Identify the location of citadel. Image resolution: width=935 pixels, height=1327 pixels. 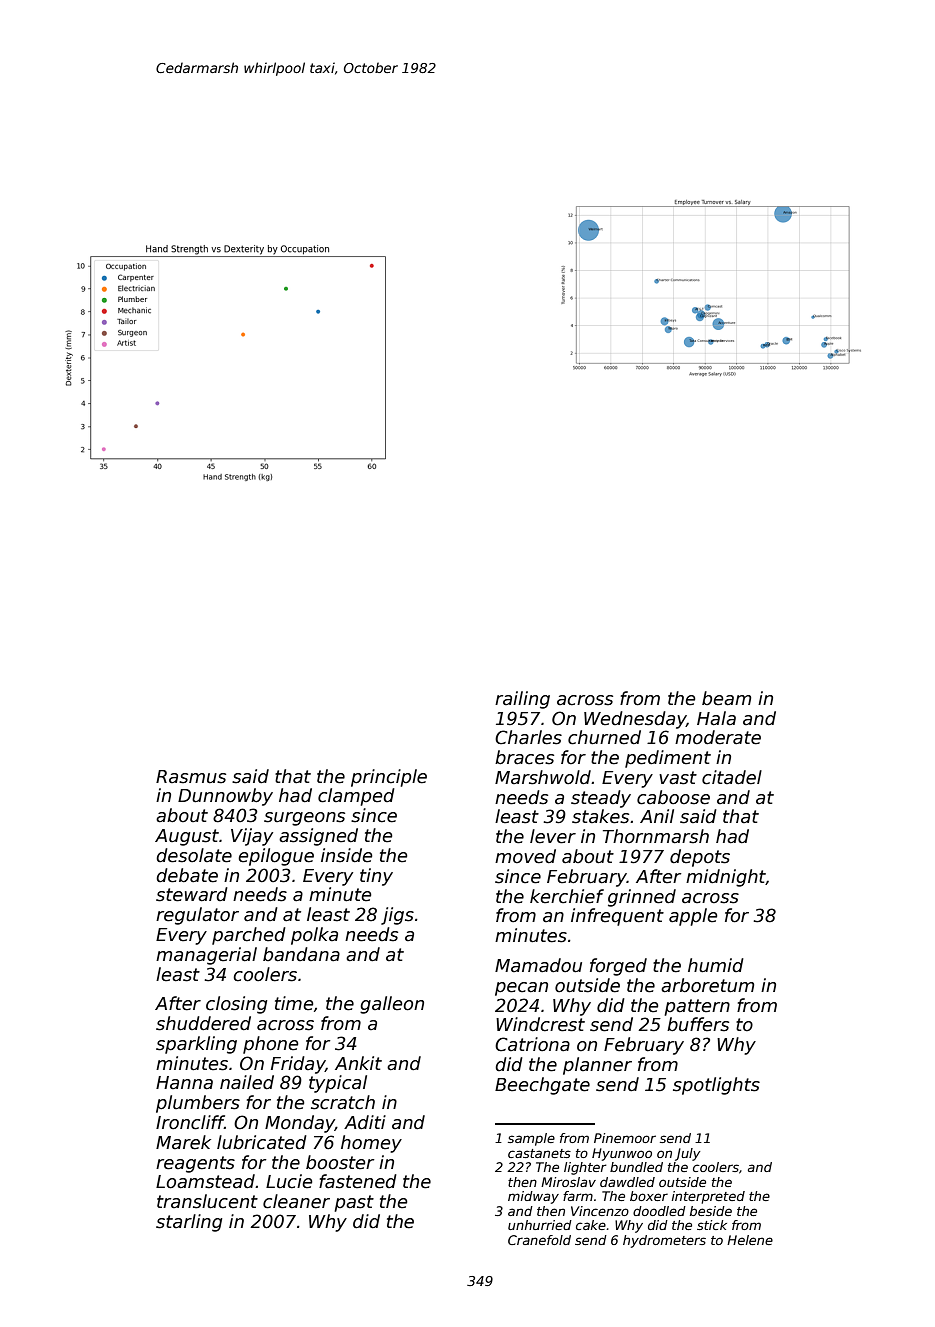
(732, 777).
